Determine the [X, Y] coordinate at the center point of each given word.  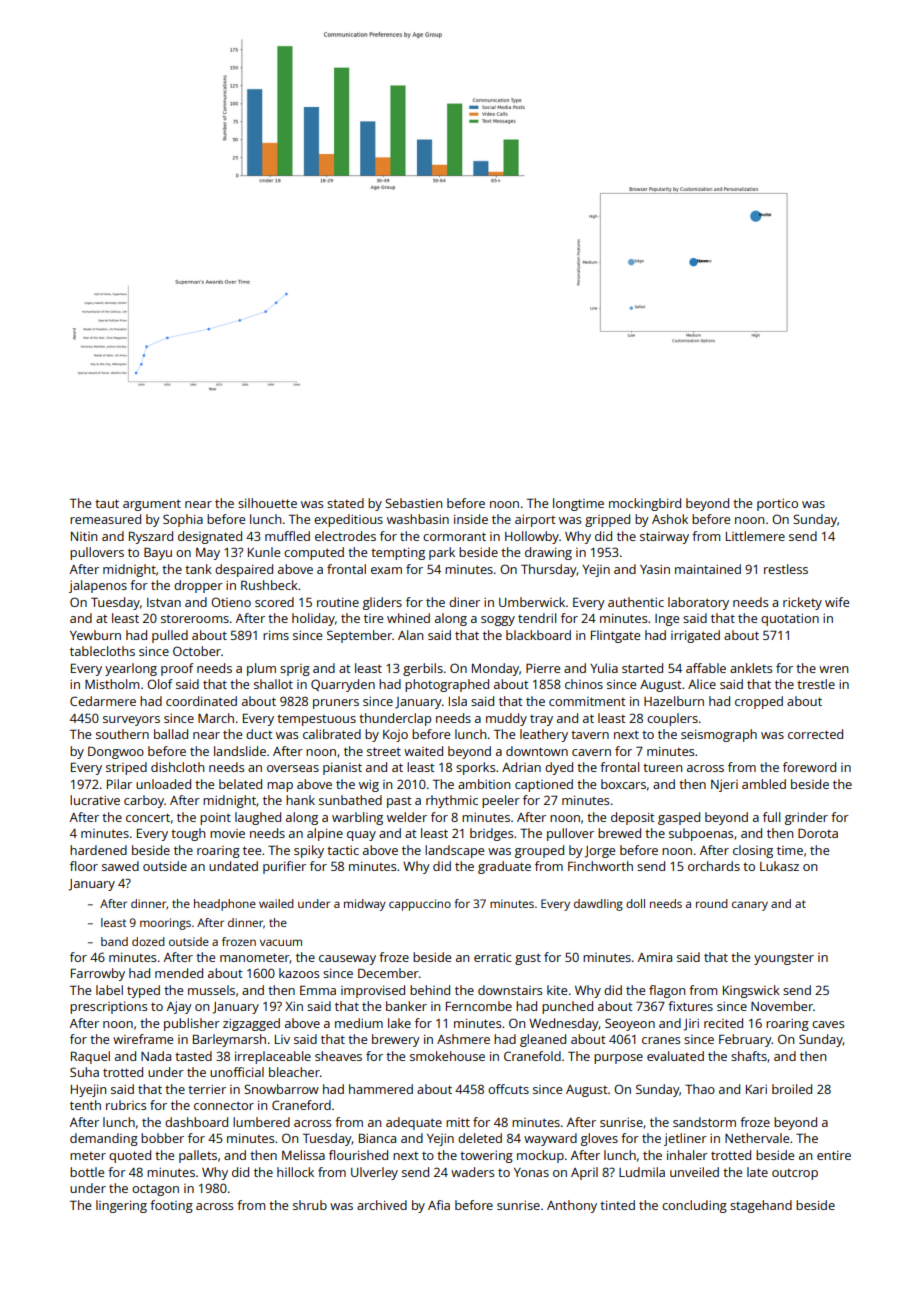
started [642, 668]
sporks [475, 768]
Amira [655, 957]
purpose [618, 1059]
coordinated [201, 701]
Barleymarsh [229, 1040]
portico [777, 504]
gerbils [423, 669]
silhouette [267, 503]
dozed [148, 941]
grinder [806, 818]
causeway [347, 960]
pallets [198, 1156]
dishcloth [177, 767]
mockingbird [645, 504]
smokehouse [447, 1056]
